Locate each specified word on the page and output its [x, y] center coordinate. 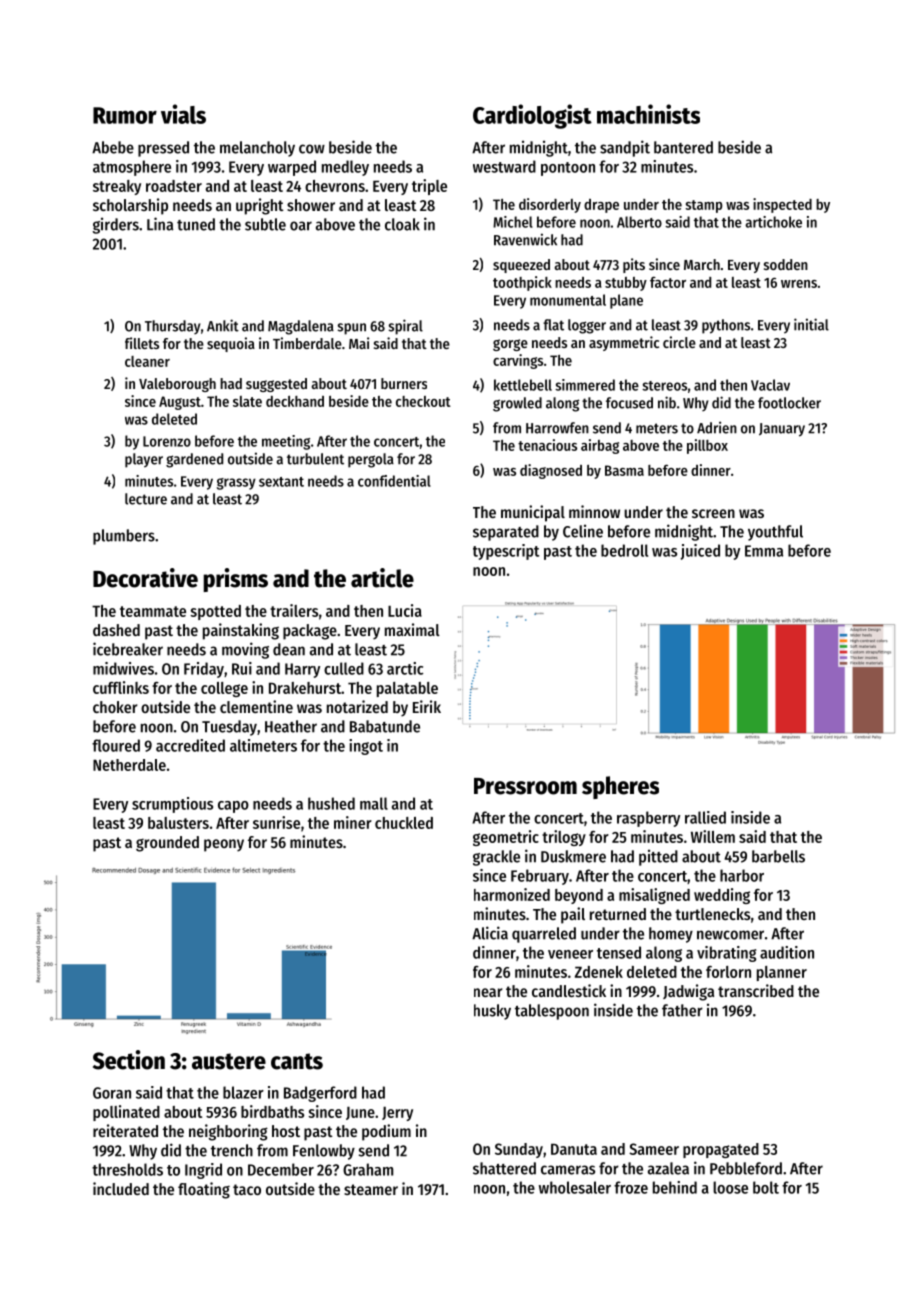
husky [492, 1012]
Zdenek [599, 972]
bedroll [624, 550]
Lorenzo [167, 441]
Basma [624, 470]
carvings [518, 361]
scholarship [130, 206]
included [121, 1188]
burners [404, 383]
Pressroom [525, 786]
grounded [167, 844]
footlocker [789, 403]
